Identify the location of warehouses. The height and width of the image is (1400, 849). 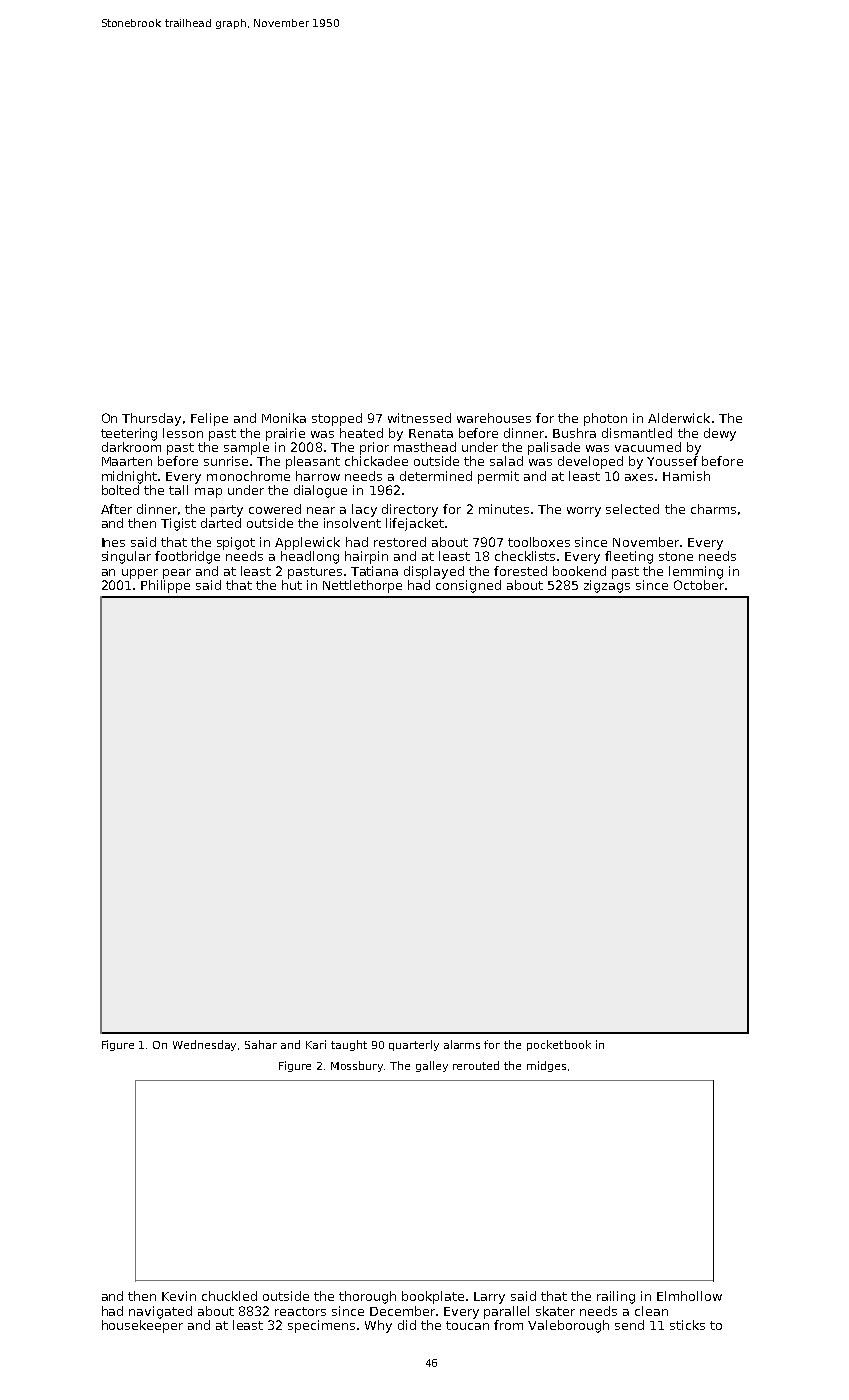
(494, 418).
